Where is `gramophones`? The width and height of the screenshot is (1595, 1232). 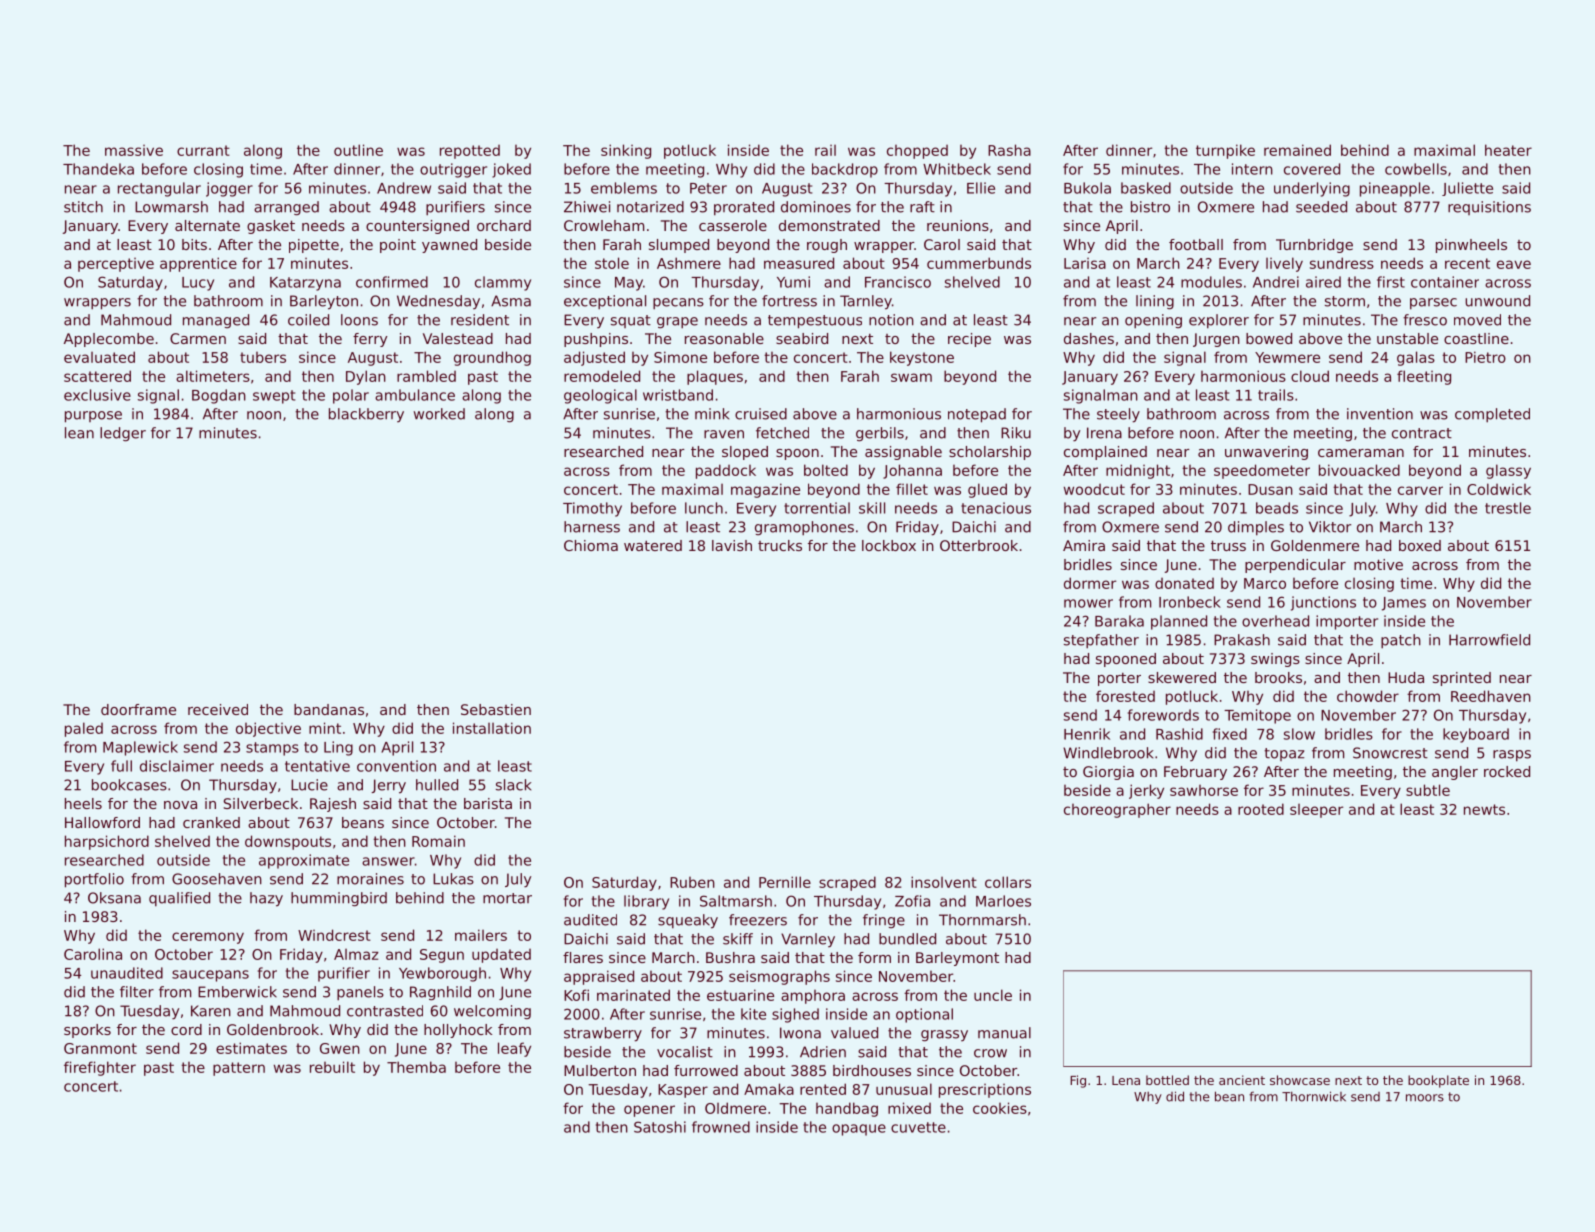
gramophones is located at coordinates (804, 528).
